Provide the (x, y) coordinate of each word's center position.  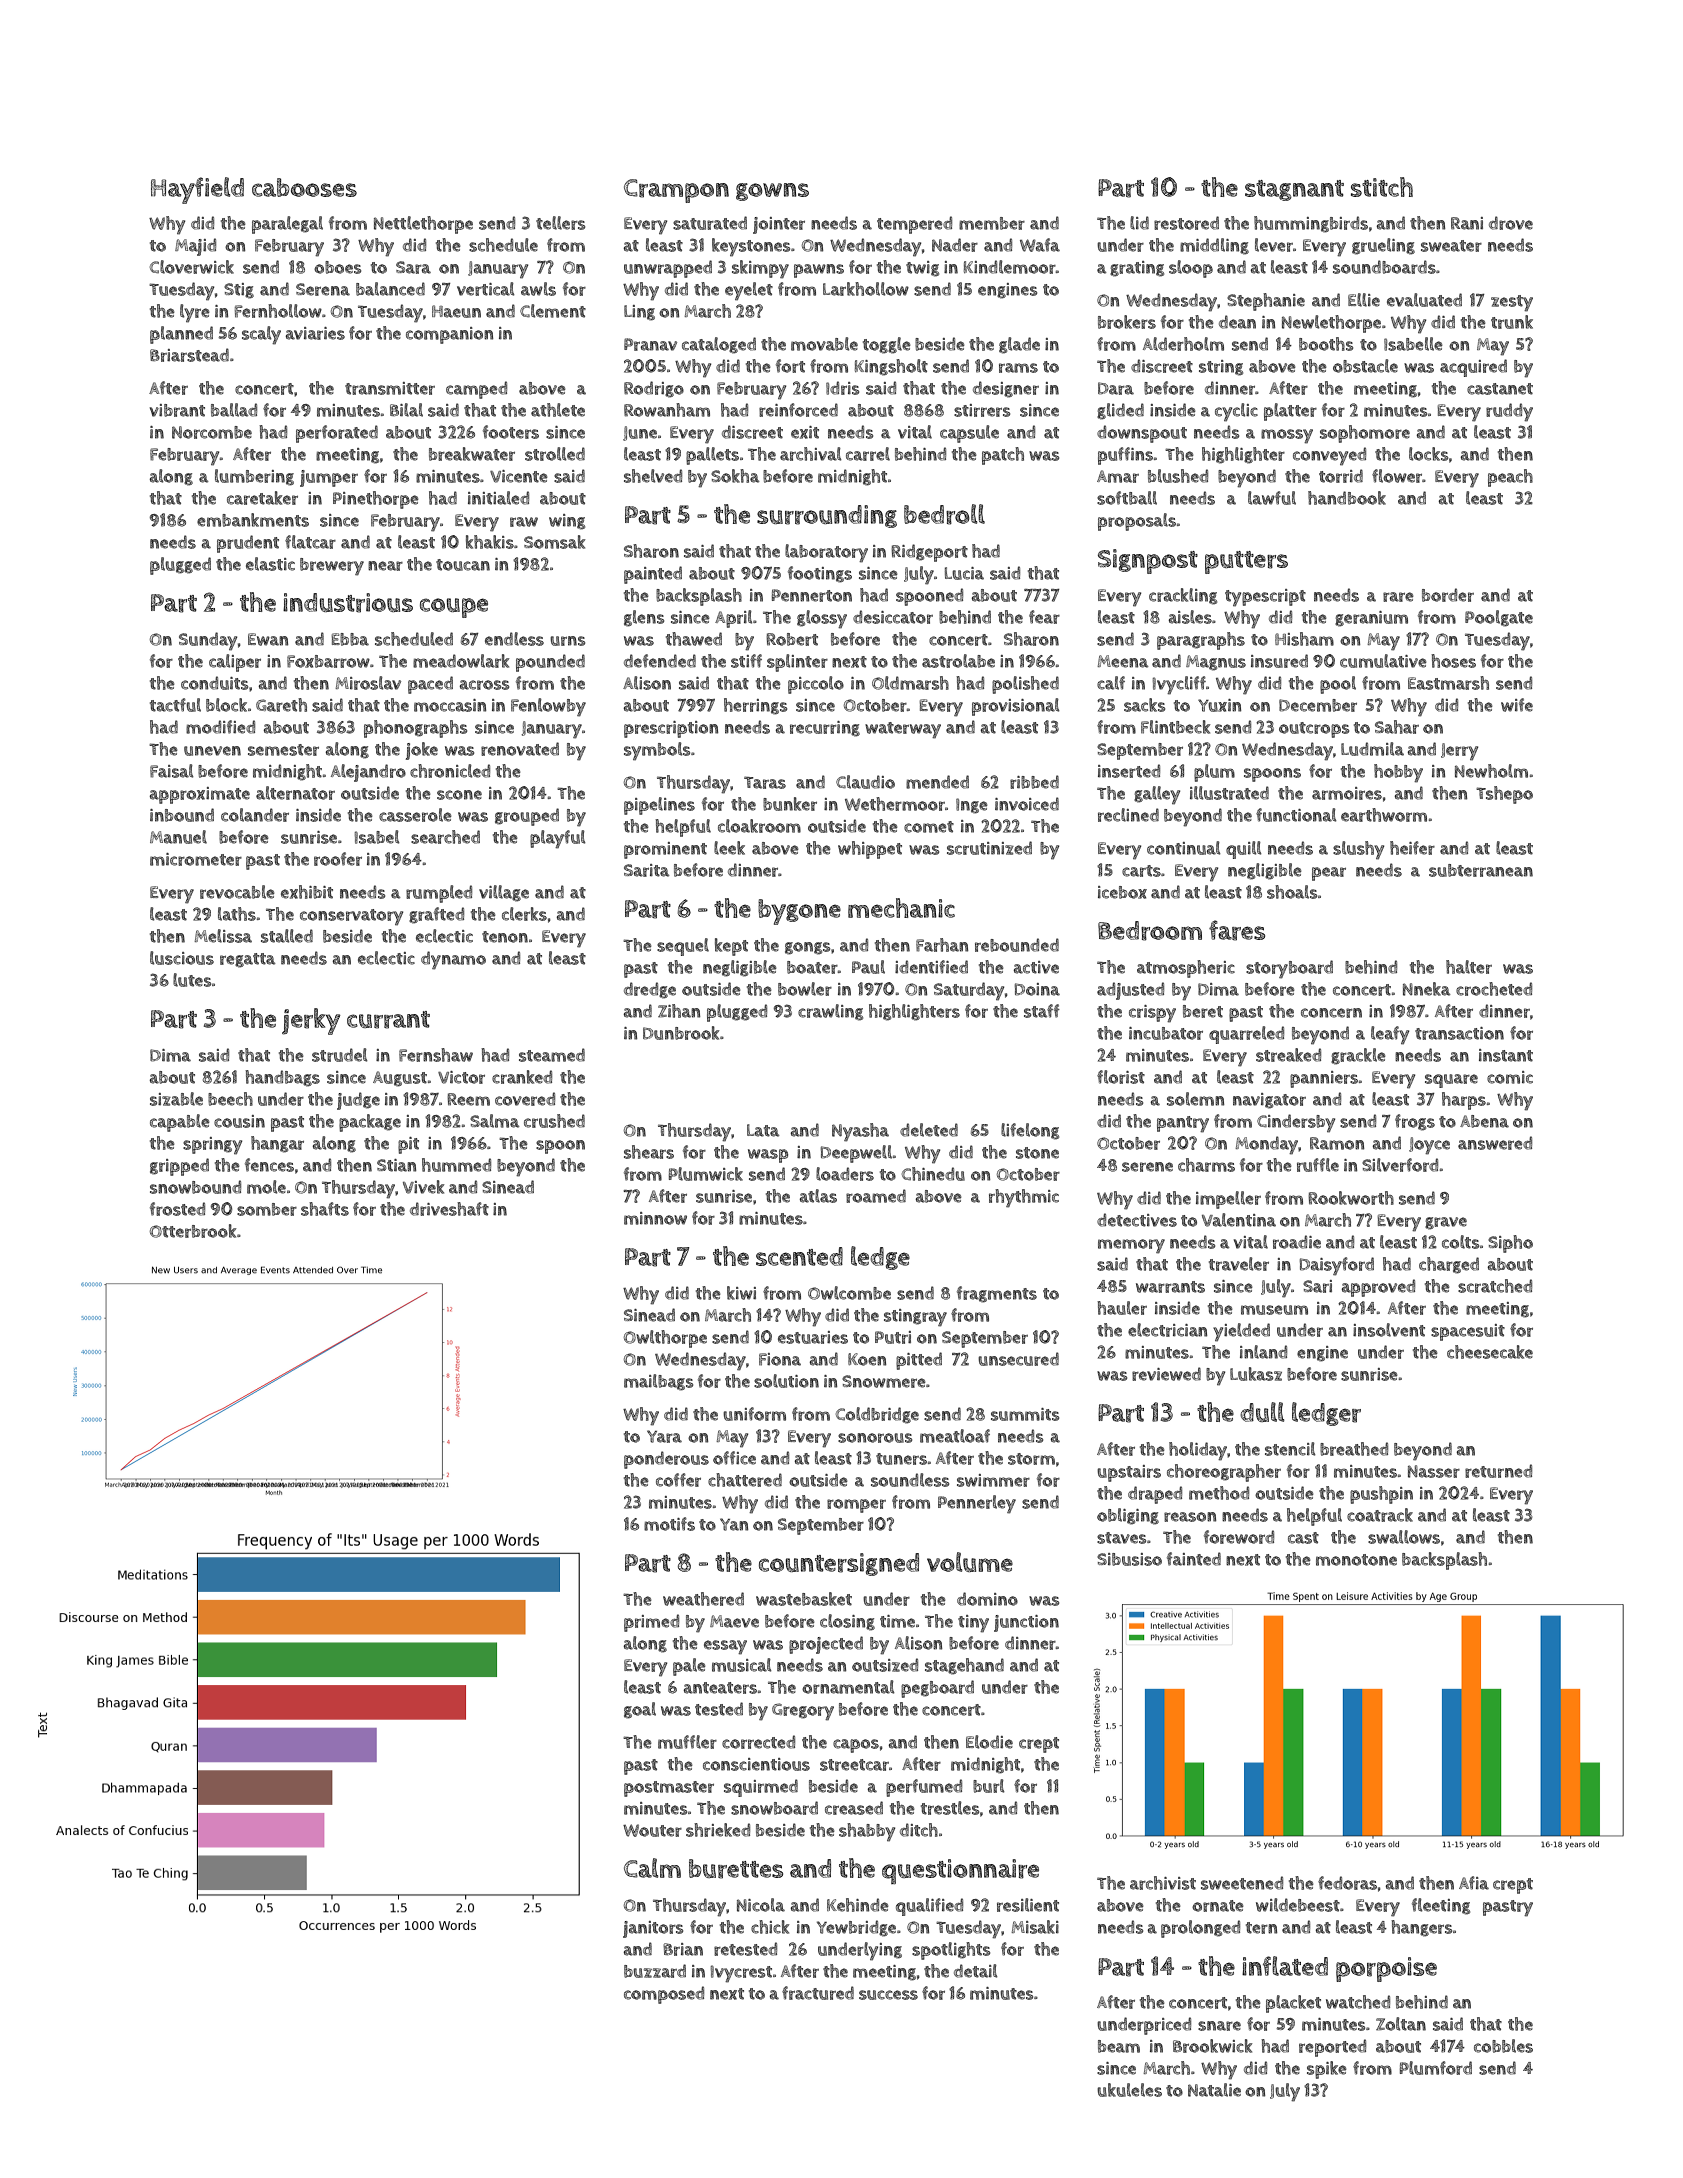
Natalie (1214, 2090)
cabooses (304, 187)
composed (664, 1995)
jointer (779, 225)
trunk (1512, 322)
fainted (1194, 1559)
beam (1119, 2046)
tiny (973, 1624)
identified (931, 967)
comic (1510, 1077)
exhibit (307, 892)
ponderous (666, 1460)
